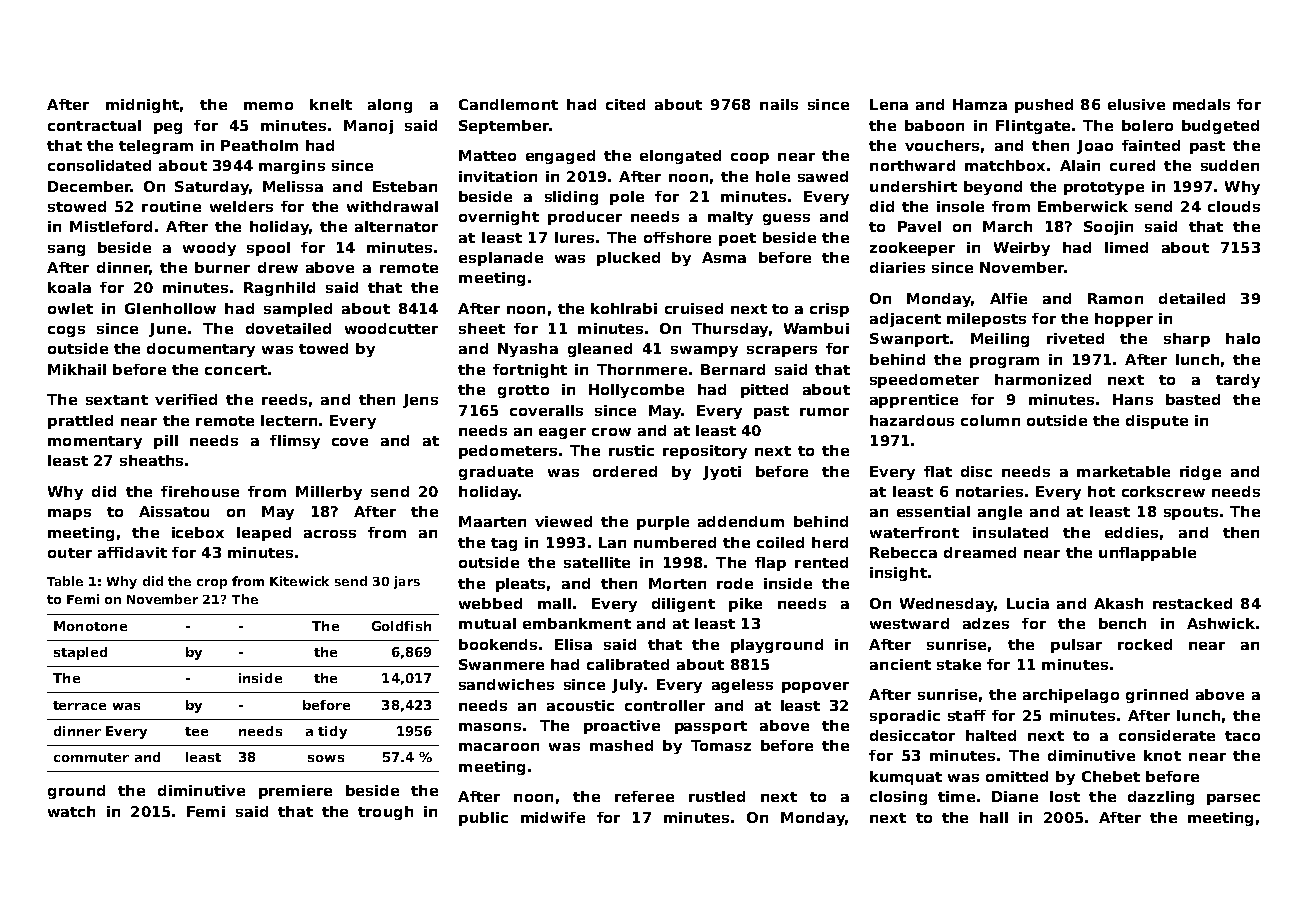 The height and width of the screenshot is (924, 1308). I want to click on Lena, so click(889, 104).
